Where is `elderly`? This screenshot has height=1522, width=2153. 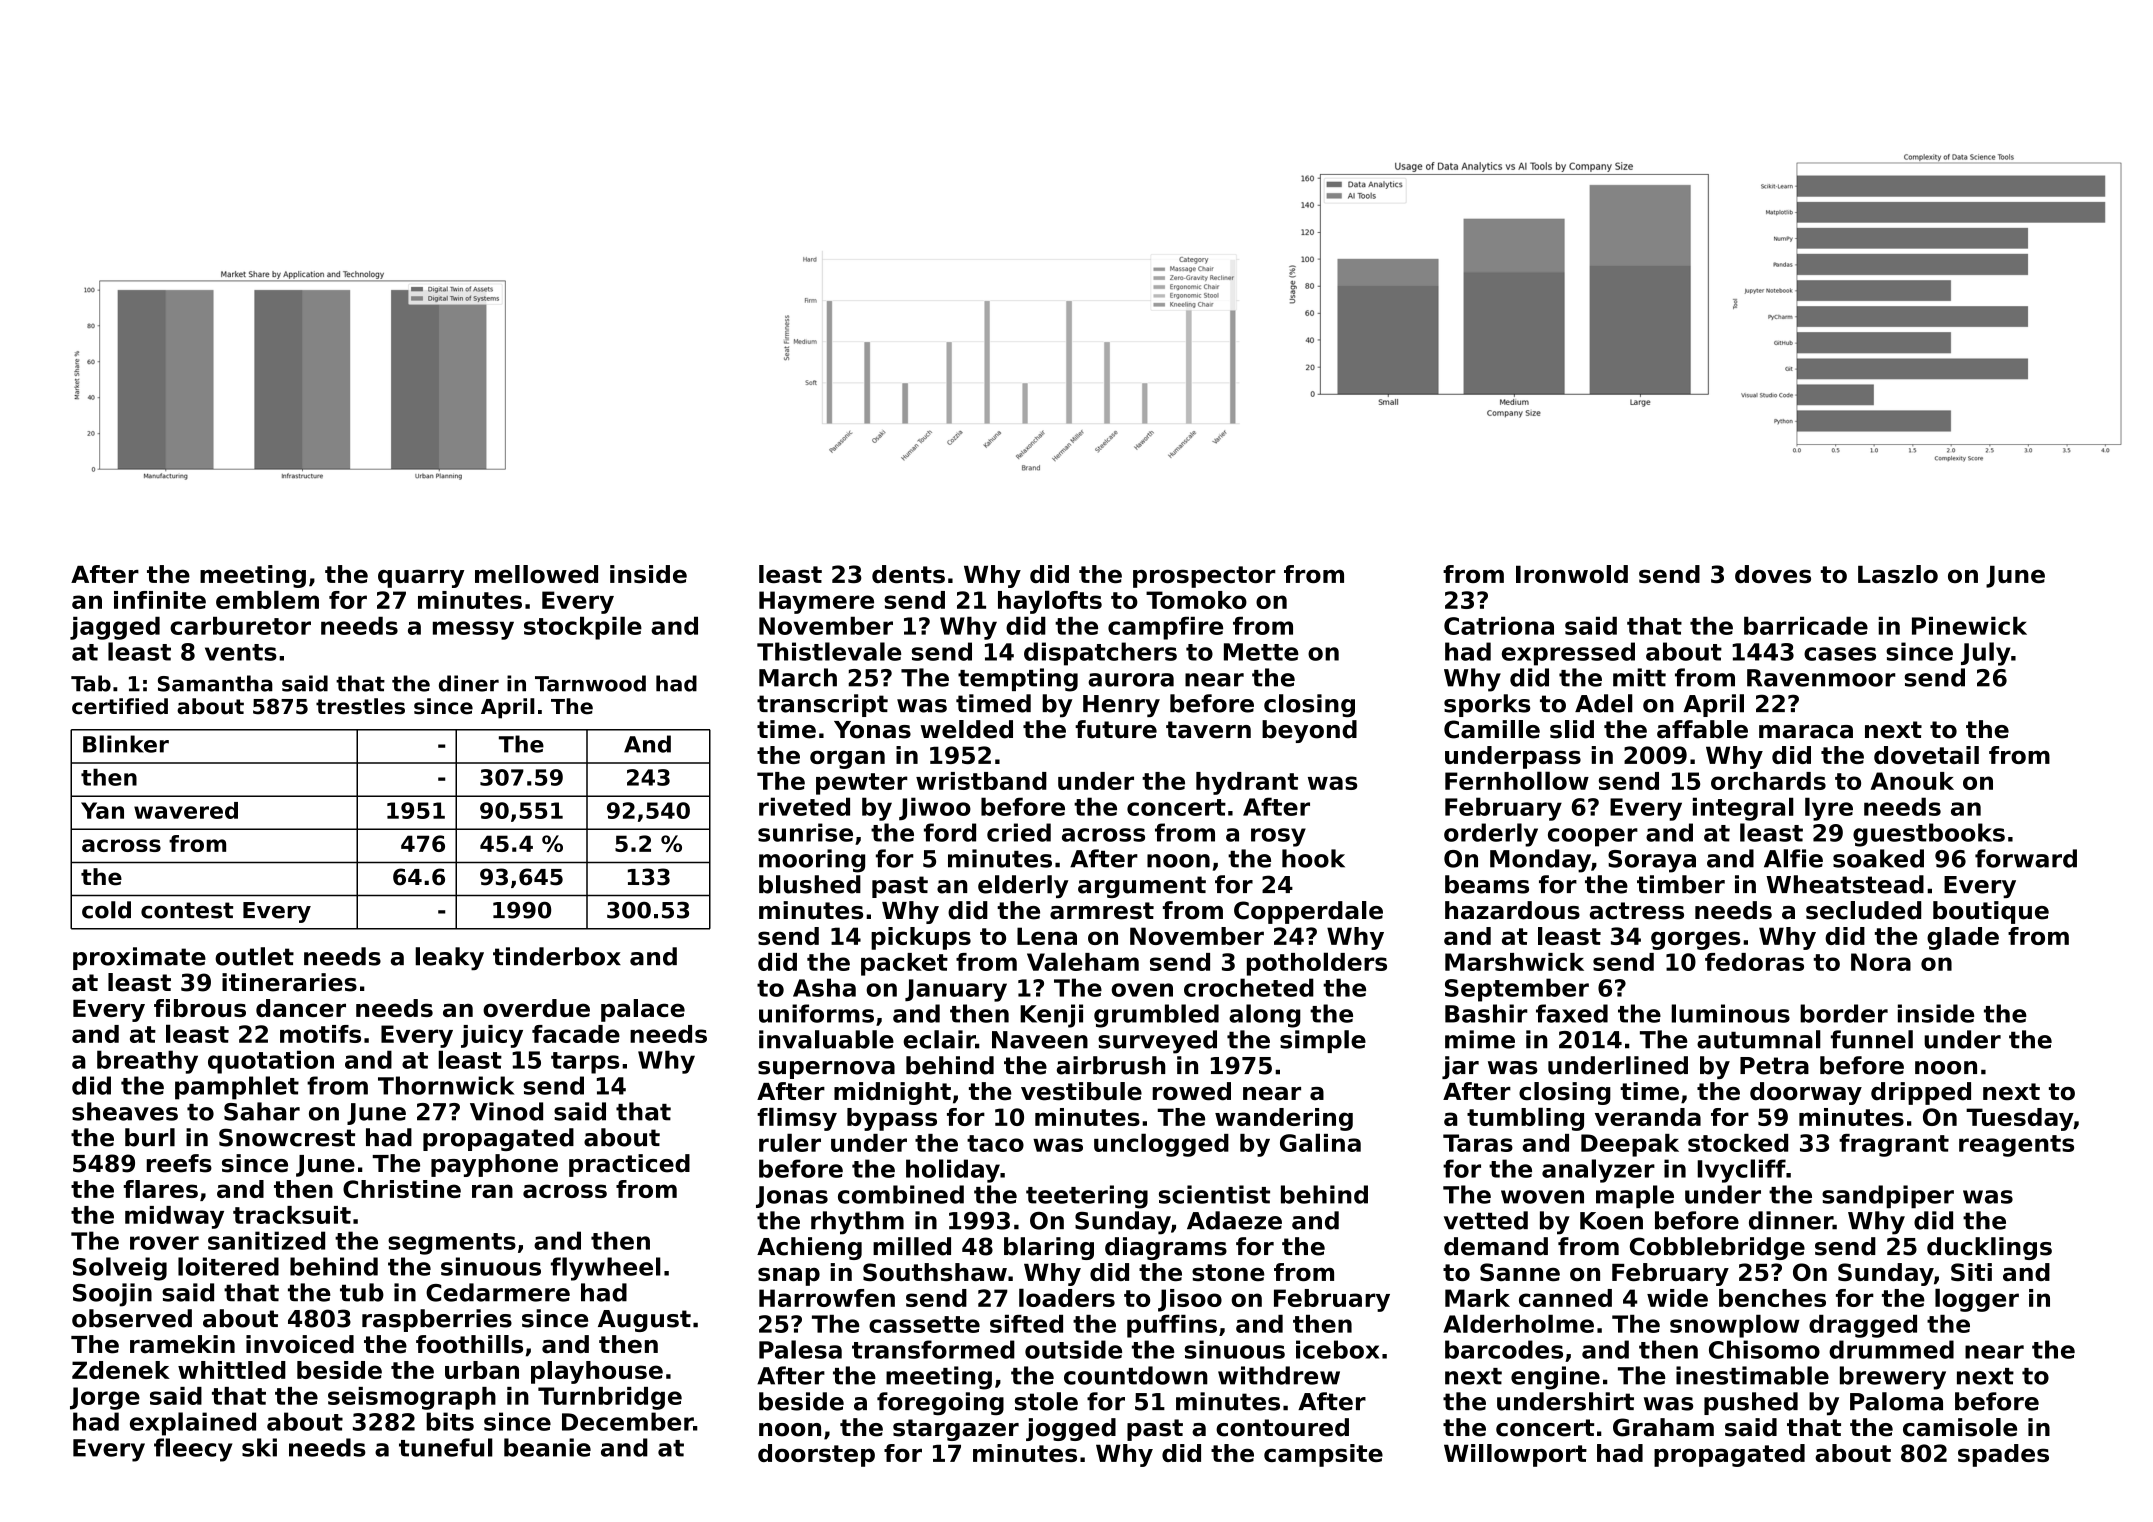 elderly is located at coordinates (1023, 886).
